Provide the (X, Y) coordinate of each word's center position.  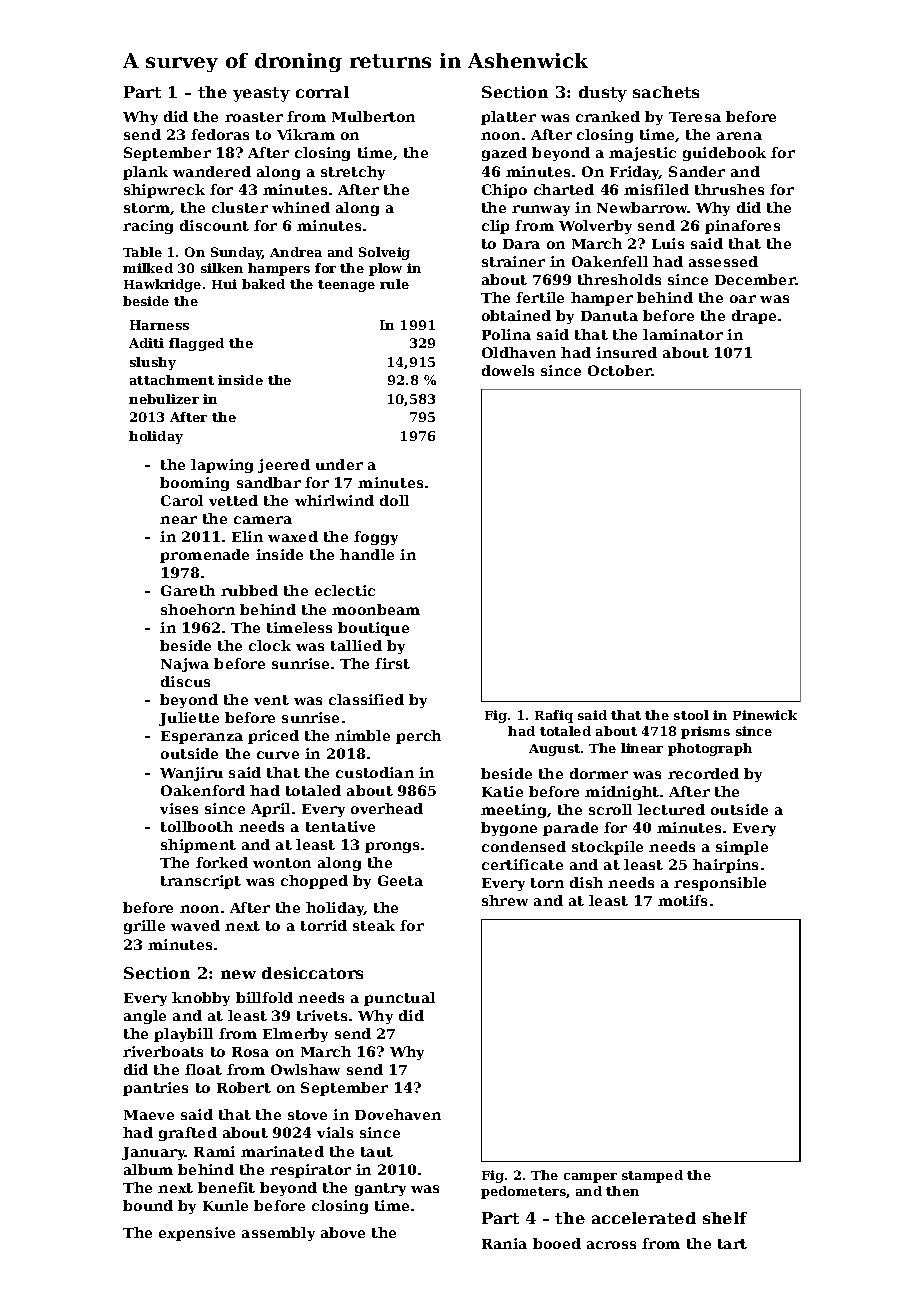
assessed (723, 261)
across (611, 1245)
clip (495, 227)
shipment (198, 846)
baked (263, 284)
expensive (197, 1234)
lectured (671, 809)
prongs (392, 847)
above (343, 1232)
